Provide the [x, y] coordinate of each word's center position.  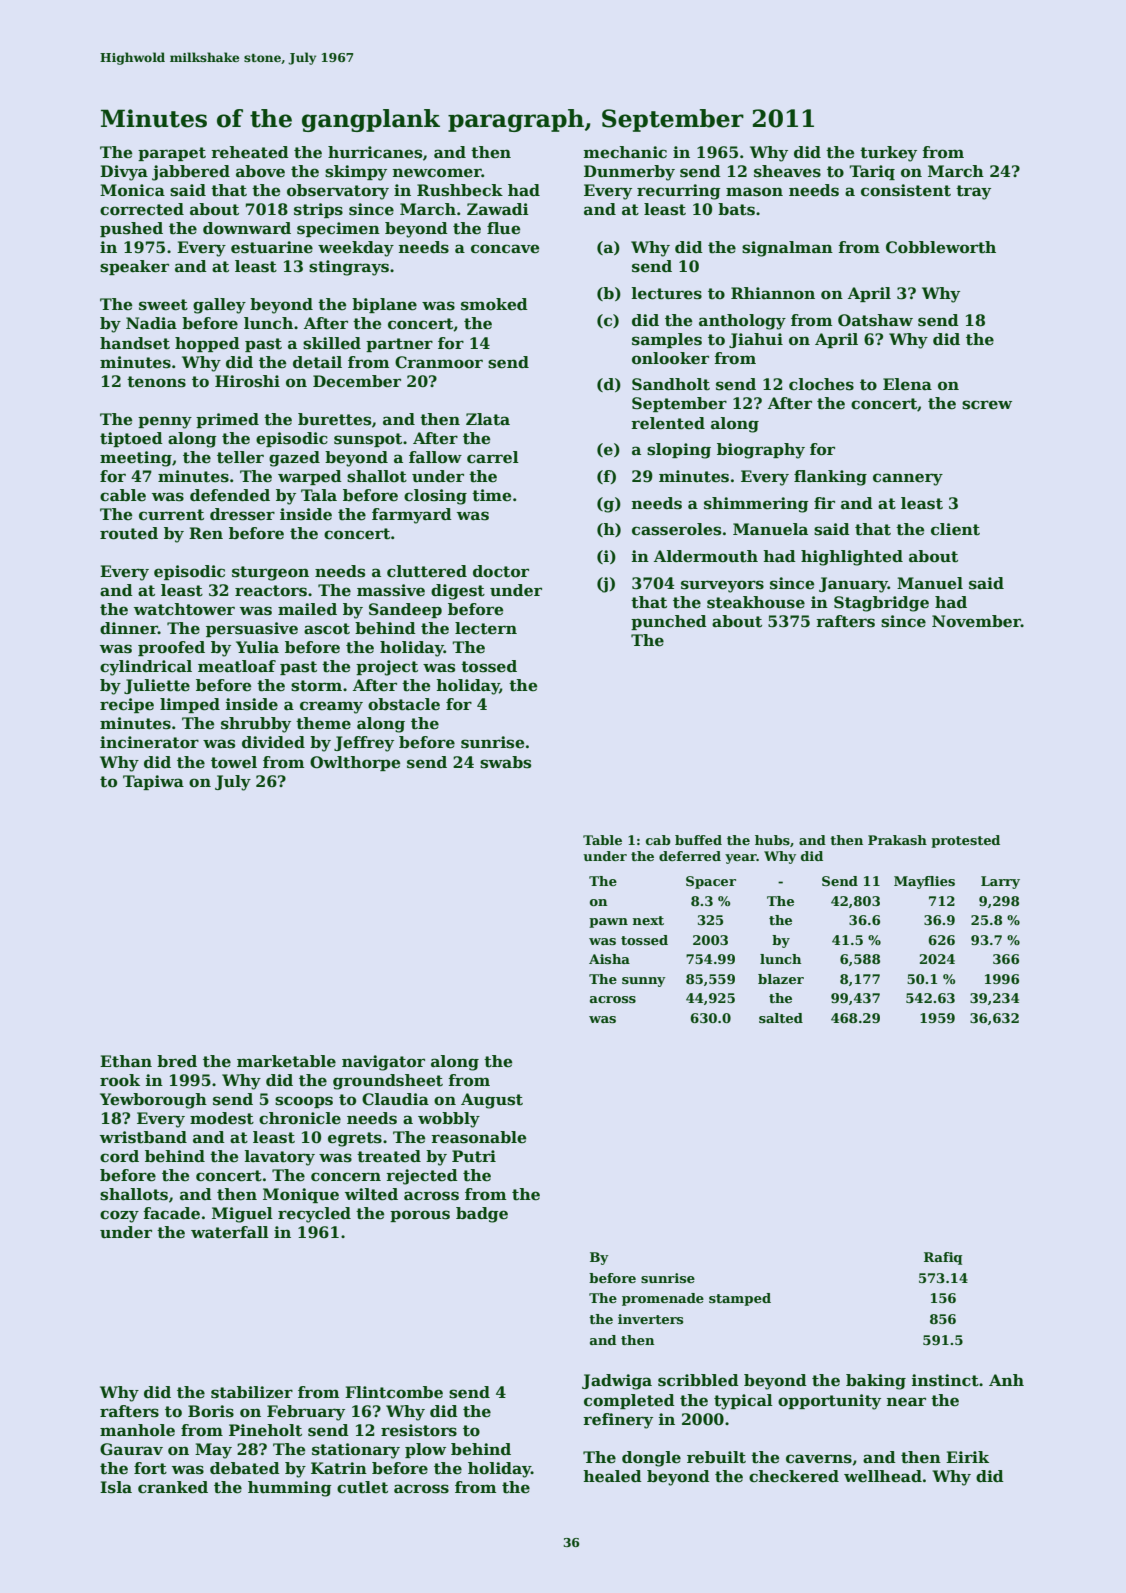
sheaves [787, 171]
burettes [334, 419]
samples [667, 340]
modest [222, 1118]
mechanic [625, 152]
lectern [486, 628]
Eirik [967, 1457]
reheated [250, 152]
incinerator [149, 742]
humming [290, 1489]
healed [612, 1476]
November [976, 621]
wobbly [449, 1120]
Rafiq [943, 1258]
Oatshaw [875, 320]
